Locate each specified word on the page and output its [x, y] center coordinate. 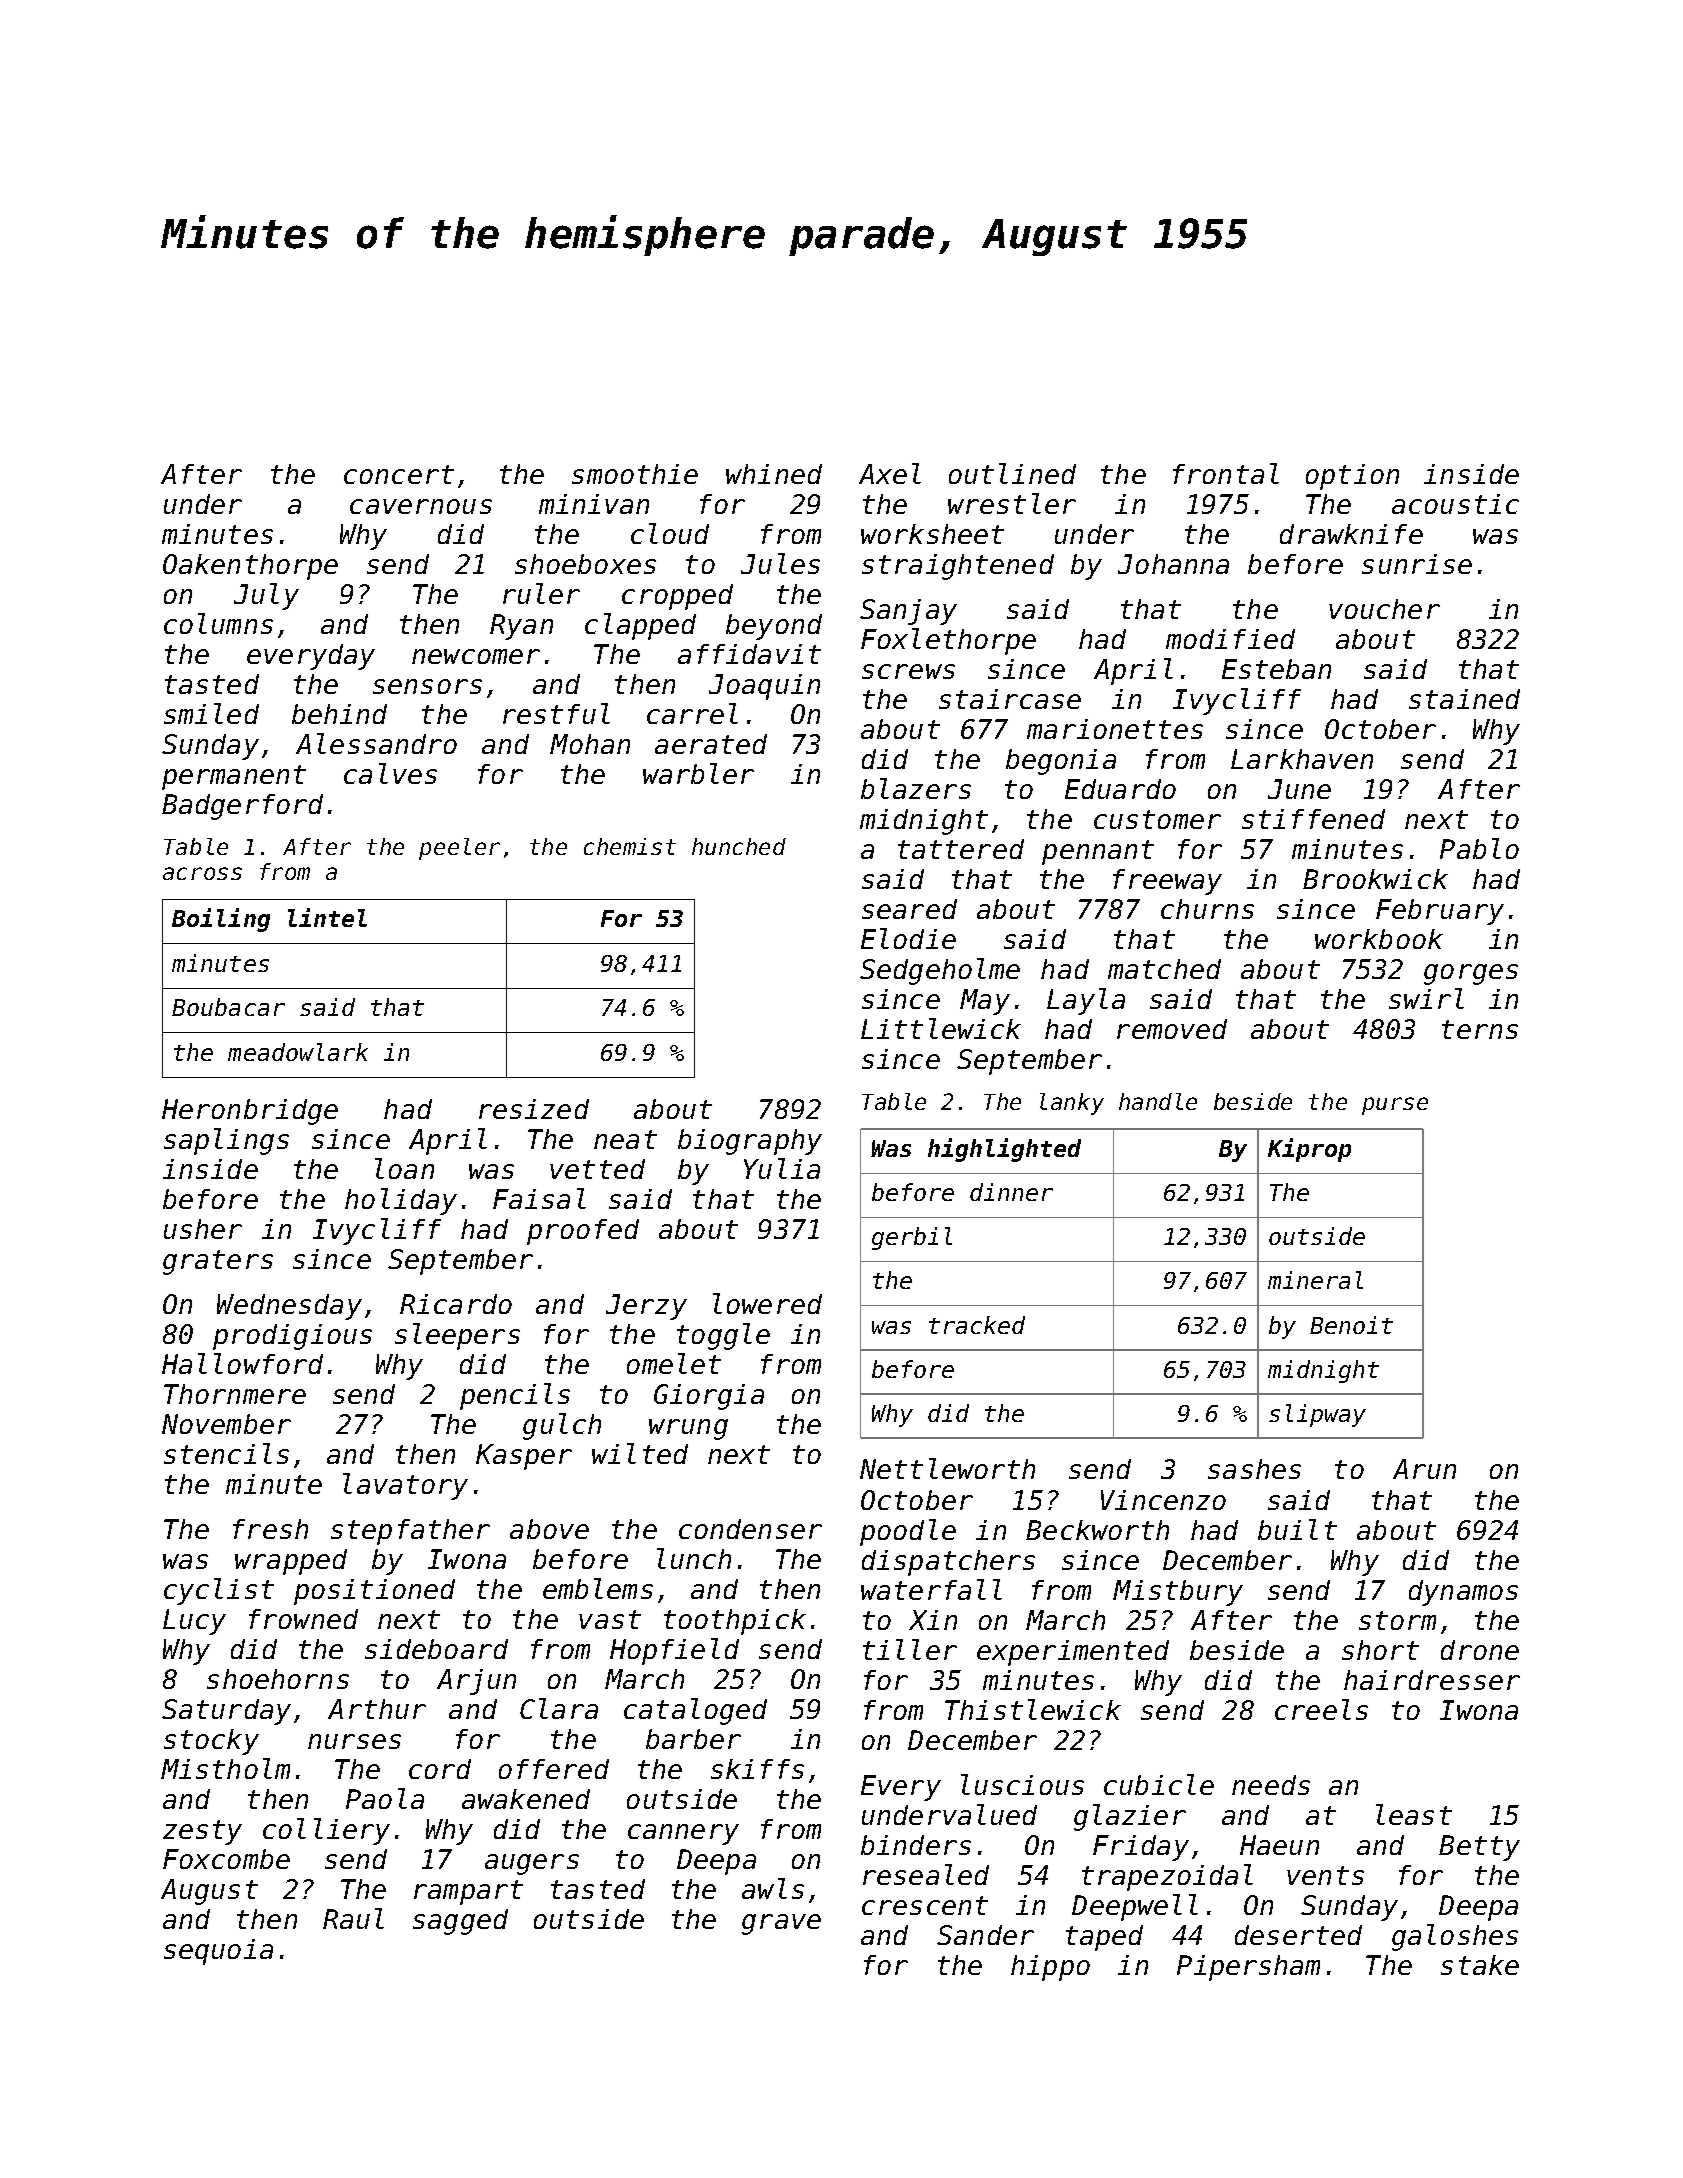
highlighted [1004, 1150]
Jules [780, 563]
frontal [1226, 473]
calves [390, 773]
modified [1230, 639]
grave [781, 1924]
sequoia [218, 1952]
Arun [1424, 1469]
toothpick [735, 1622]
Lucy [194, 1622]
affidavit [749, 654]
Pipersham [1248, 1968]
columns [218, 623]
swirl [1426, 998]
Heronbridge [250, 1112]
